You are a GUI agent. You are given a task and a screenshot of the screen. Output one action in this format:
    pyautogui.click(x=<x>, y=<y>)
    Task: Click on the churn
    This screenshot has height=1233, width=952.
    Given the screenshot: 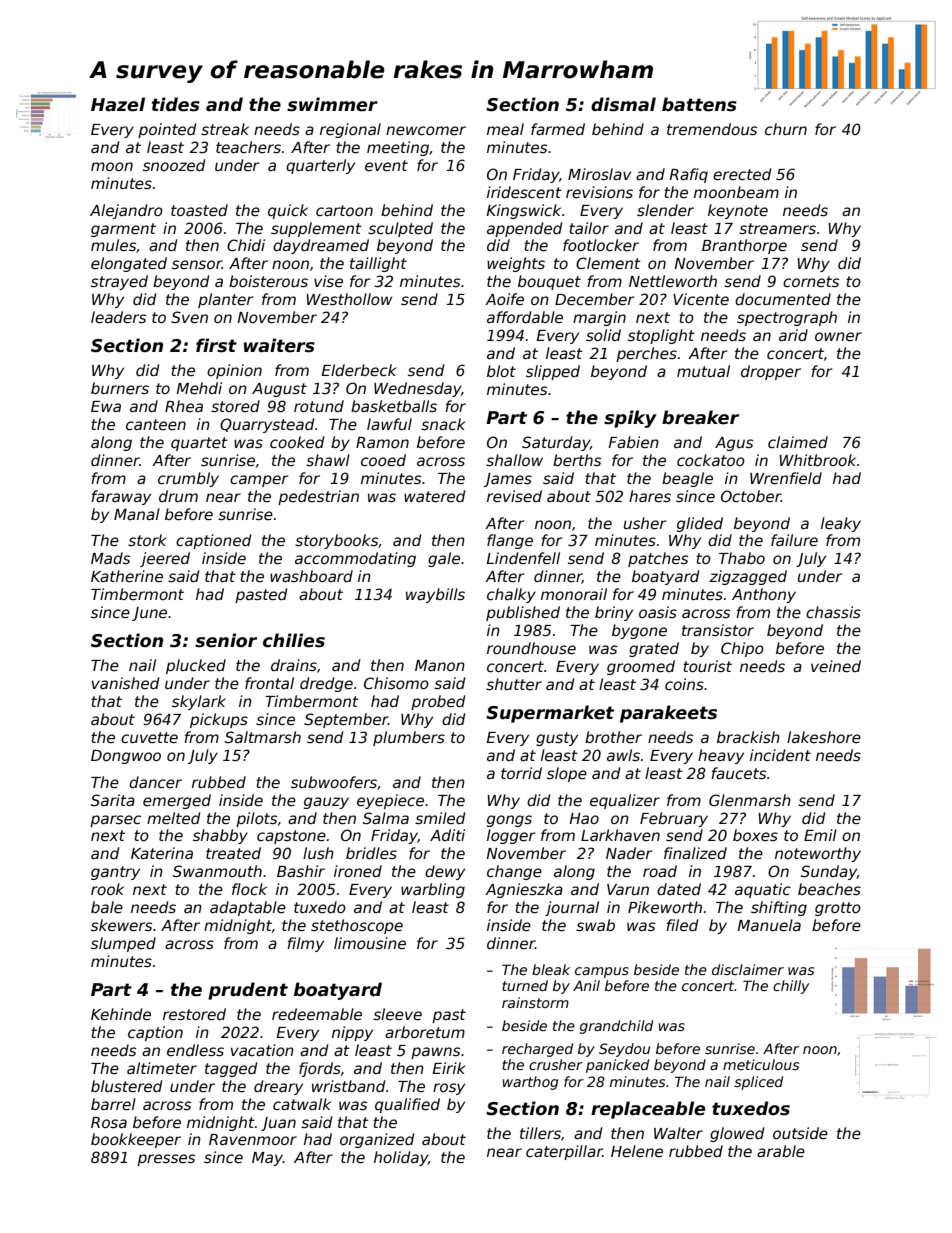 What is the action you would take?
    pyautogui.click(x=786, y=129)
